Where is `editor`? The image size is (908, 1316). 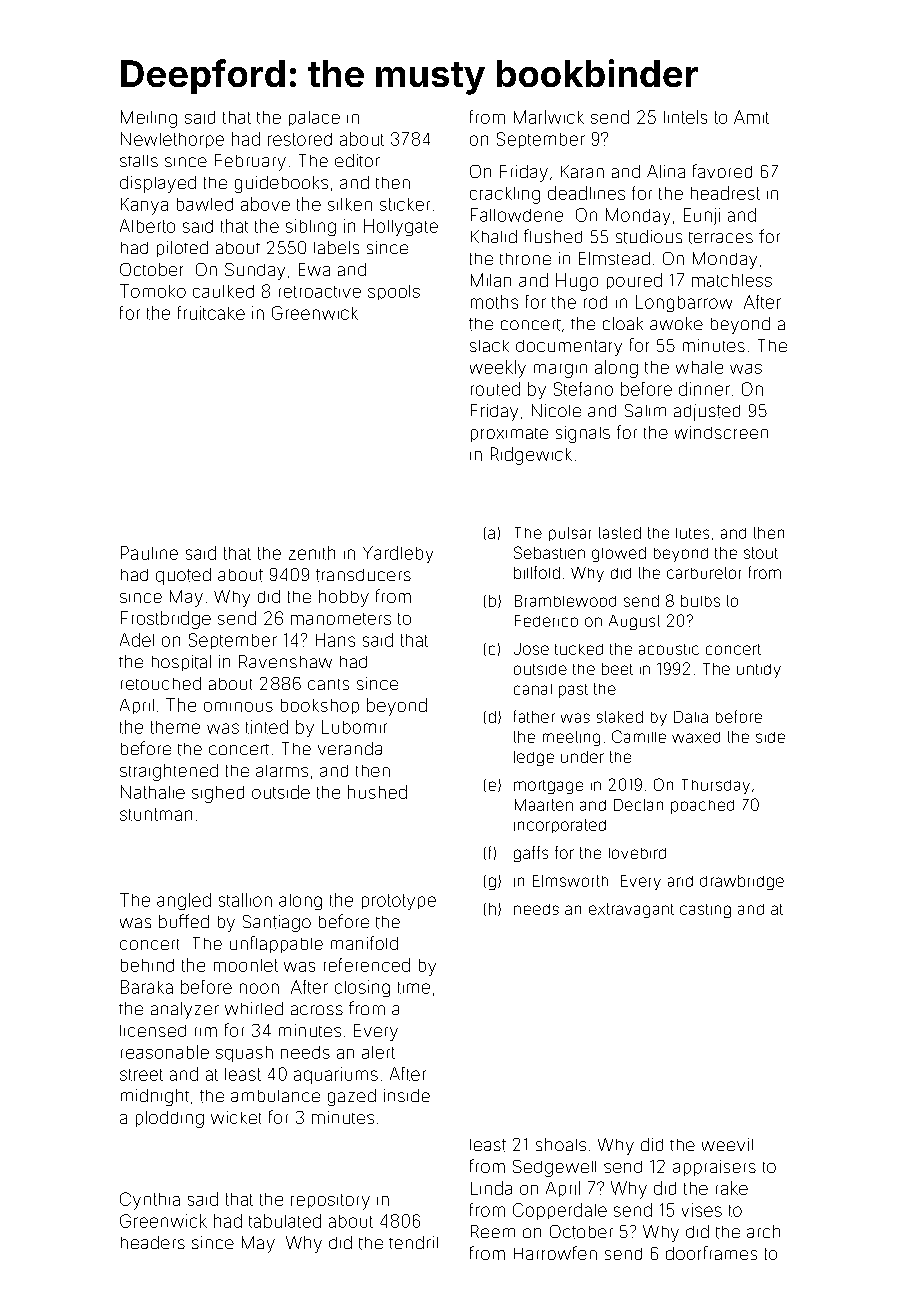
editor is located at coordinates (357, 160).
